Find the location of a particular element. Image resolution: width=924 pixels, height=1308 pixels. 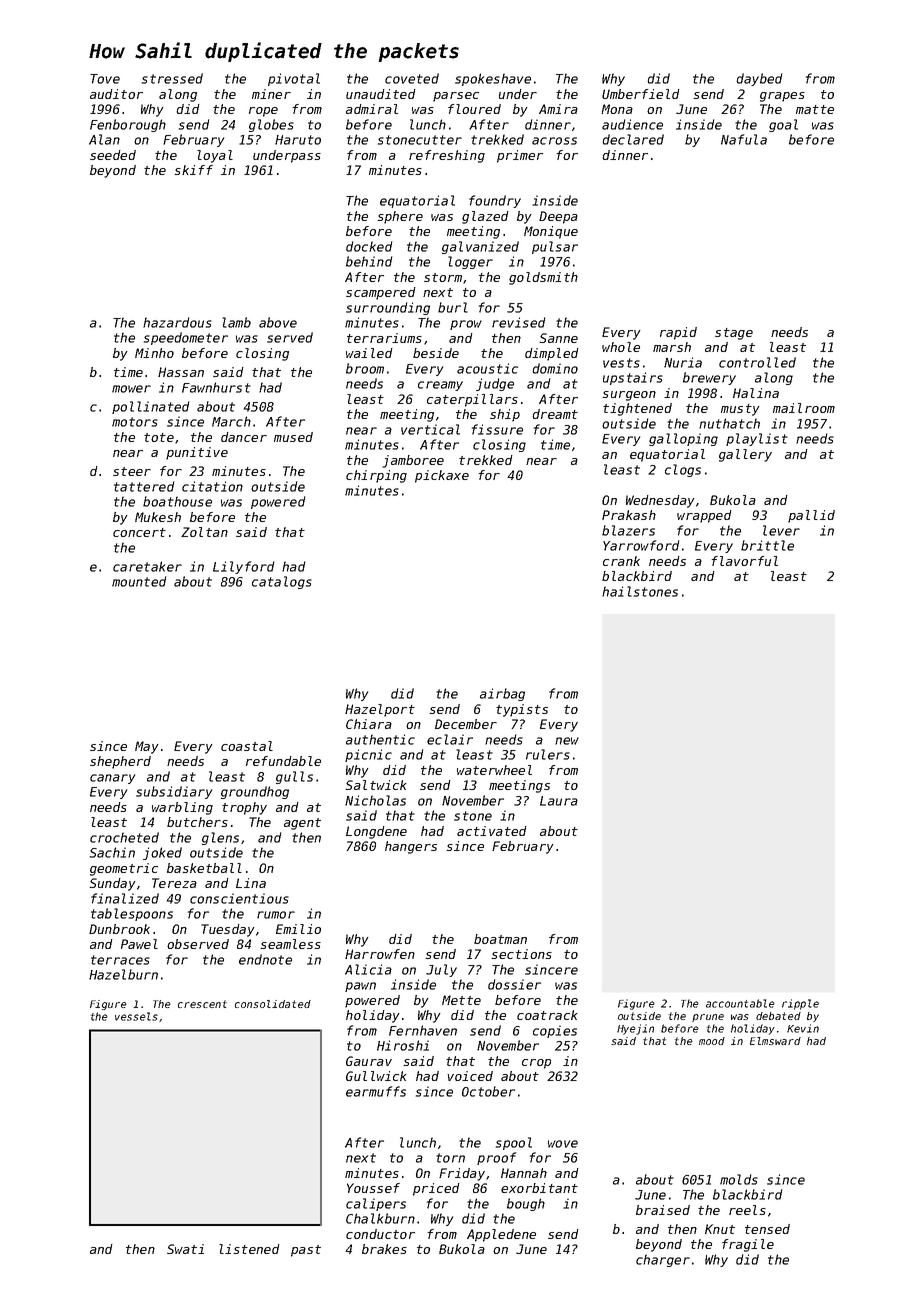

Lilyford is located at coordinates (243, 567).
